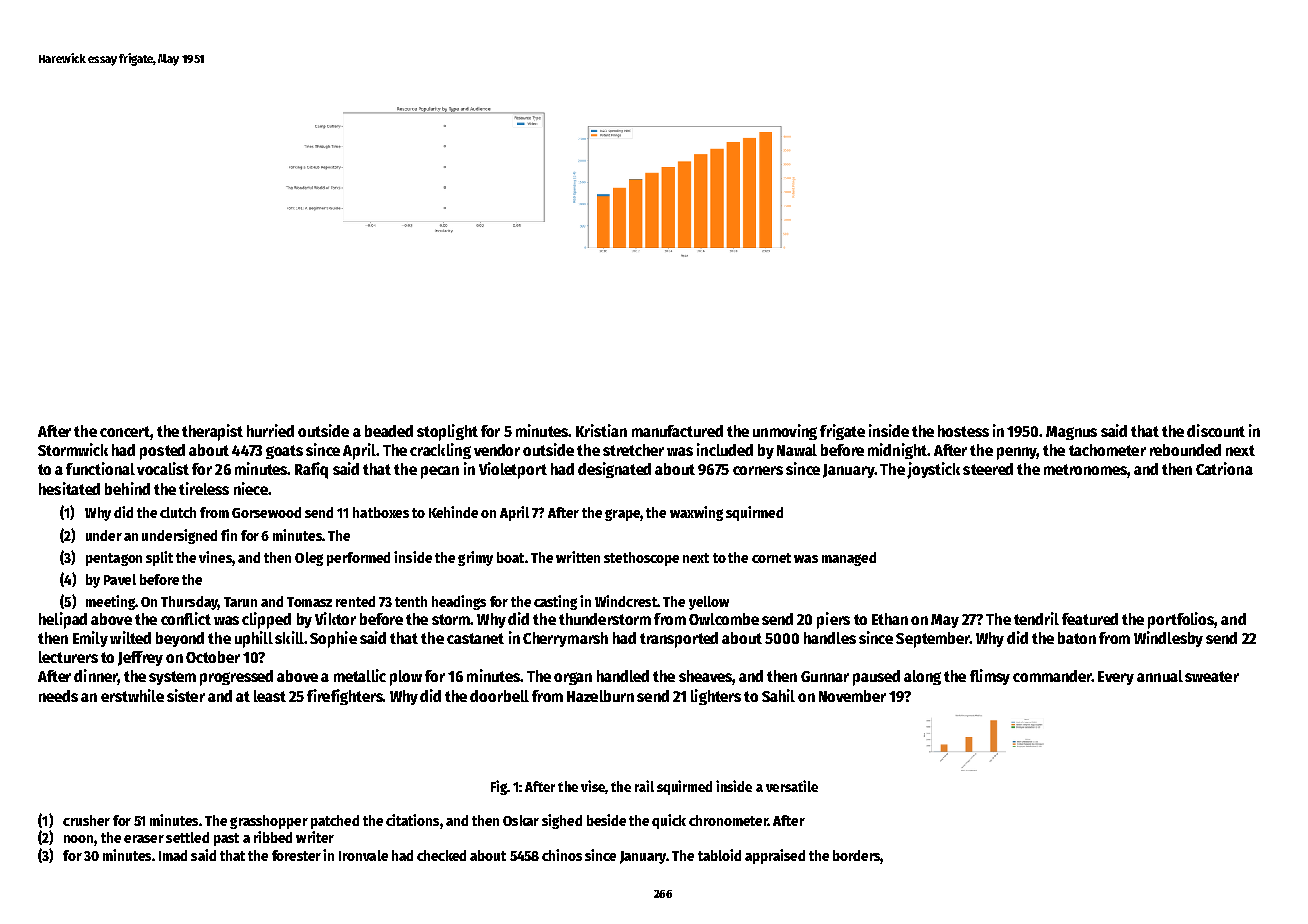 This document has height=924, width=1308. I want to click on Viktor, so click(335, 618).
